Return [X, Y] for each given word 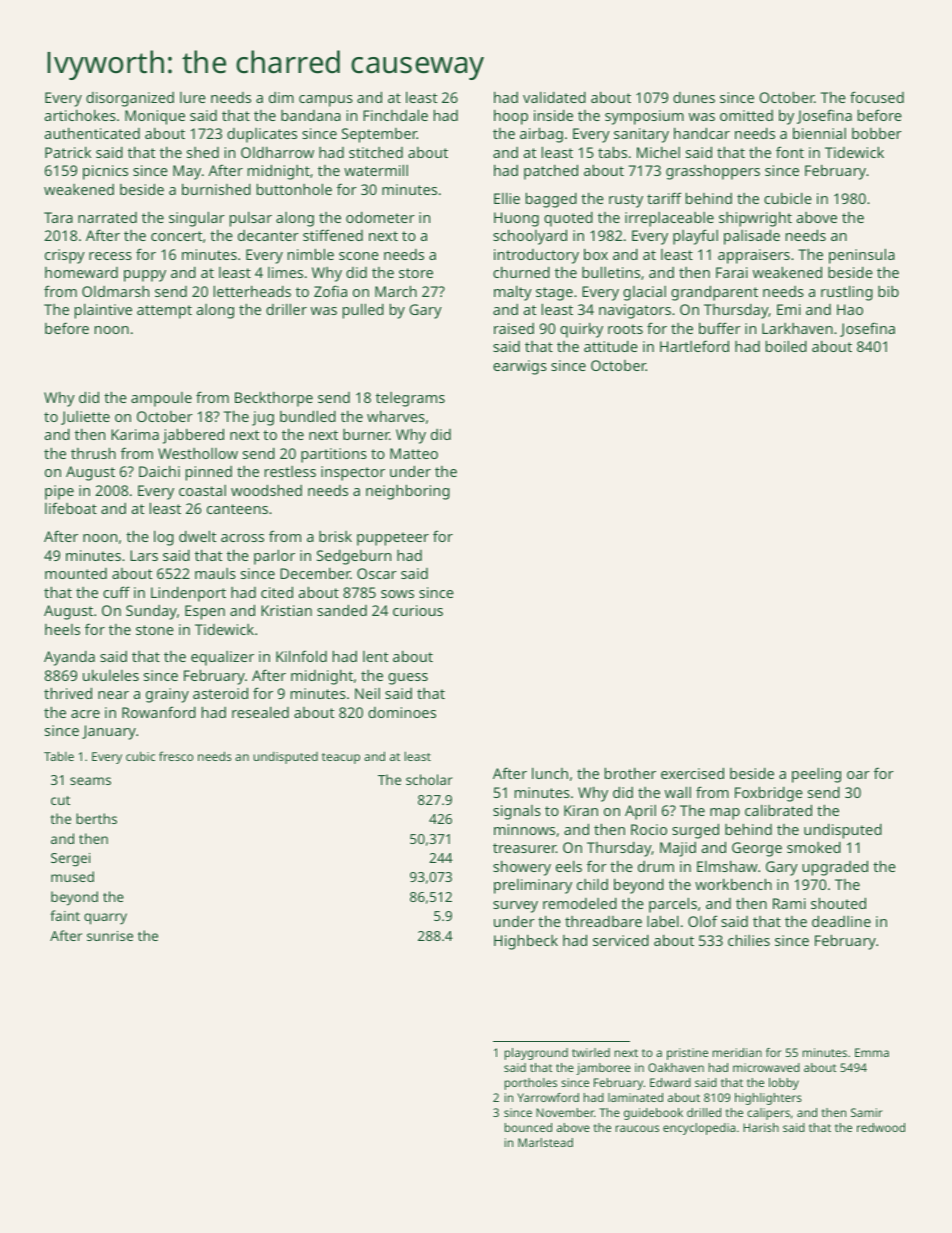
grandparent [714, 293]
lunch [550, 773]
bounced [528, 1127]
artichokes [80, 115]
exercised [692, 773]
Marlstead [545, 1142]
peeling [816, 775]
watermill [376, 170]
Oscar [377, 573]
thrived [68, 693]
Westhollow [198, 453]
